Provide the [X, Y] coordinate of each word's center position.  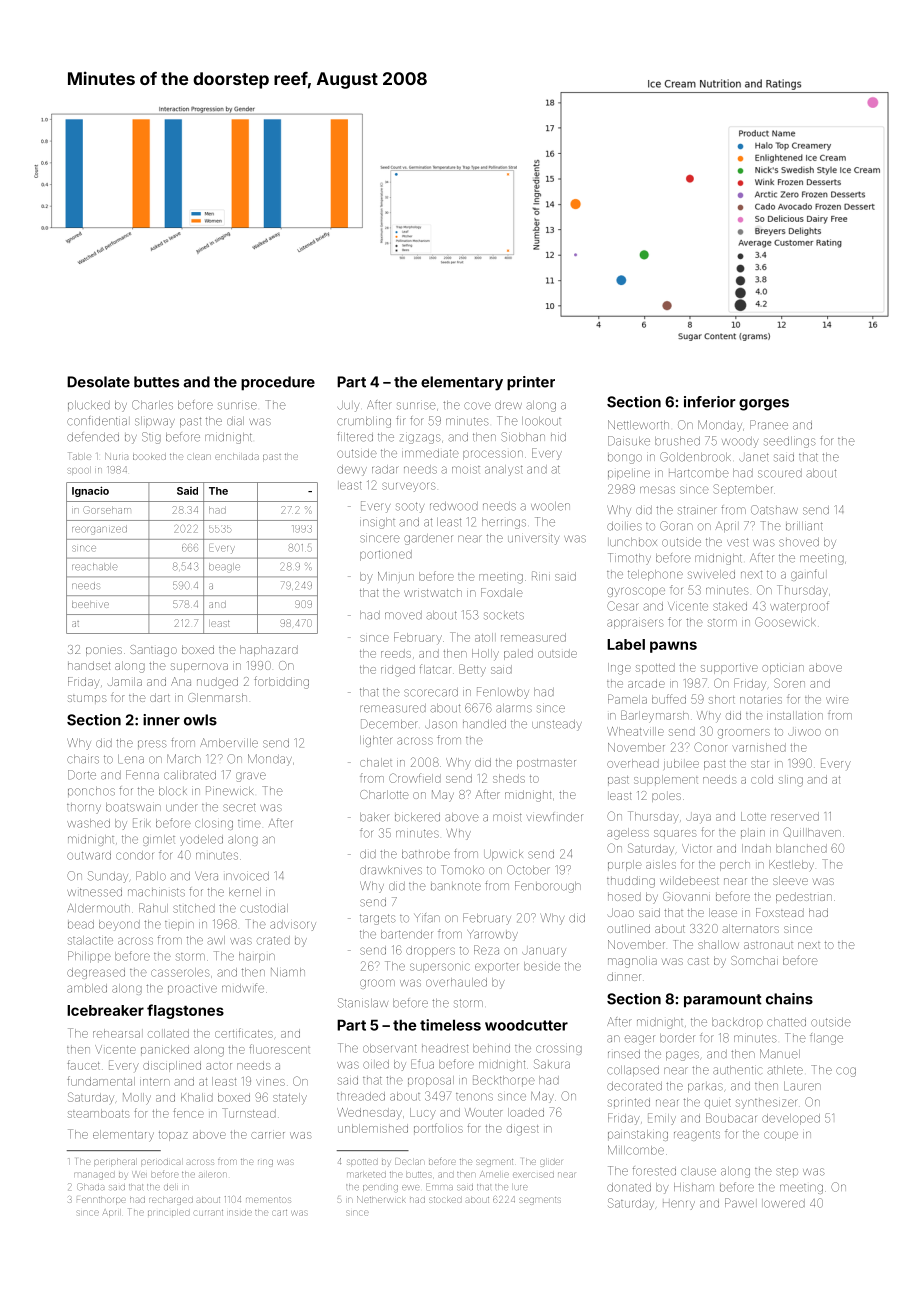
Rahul [153, 908]
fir [401, 420]
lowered [784, 1203]
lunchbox [633, 542]
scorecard [431, 692]
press [152, 744]
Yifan [427, 918]
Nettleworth [638, 425]
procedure [278, 383]
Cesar [623, 606]
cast [698, 961]
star [760, 764]
